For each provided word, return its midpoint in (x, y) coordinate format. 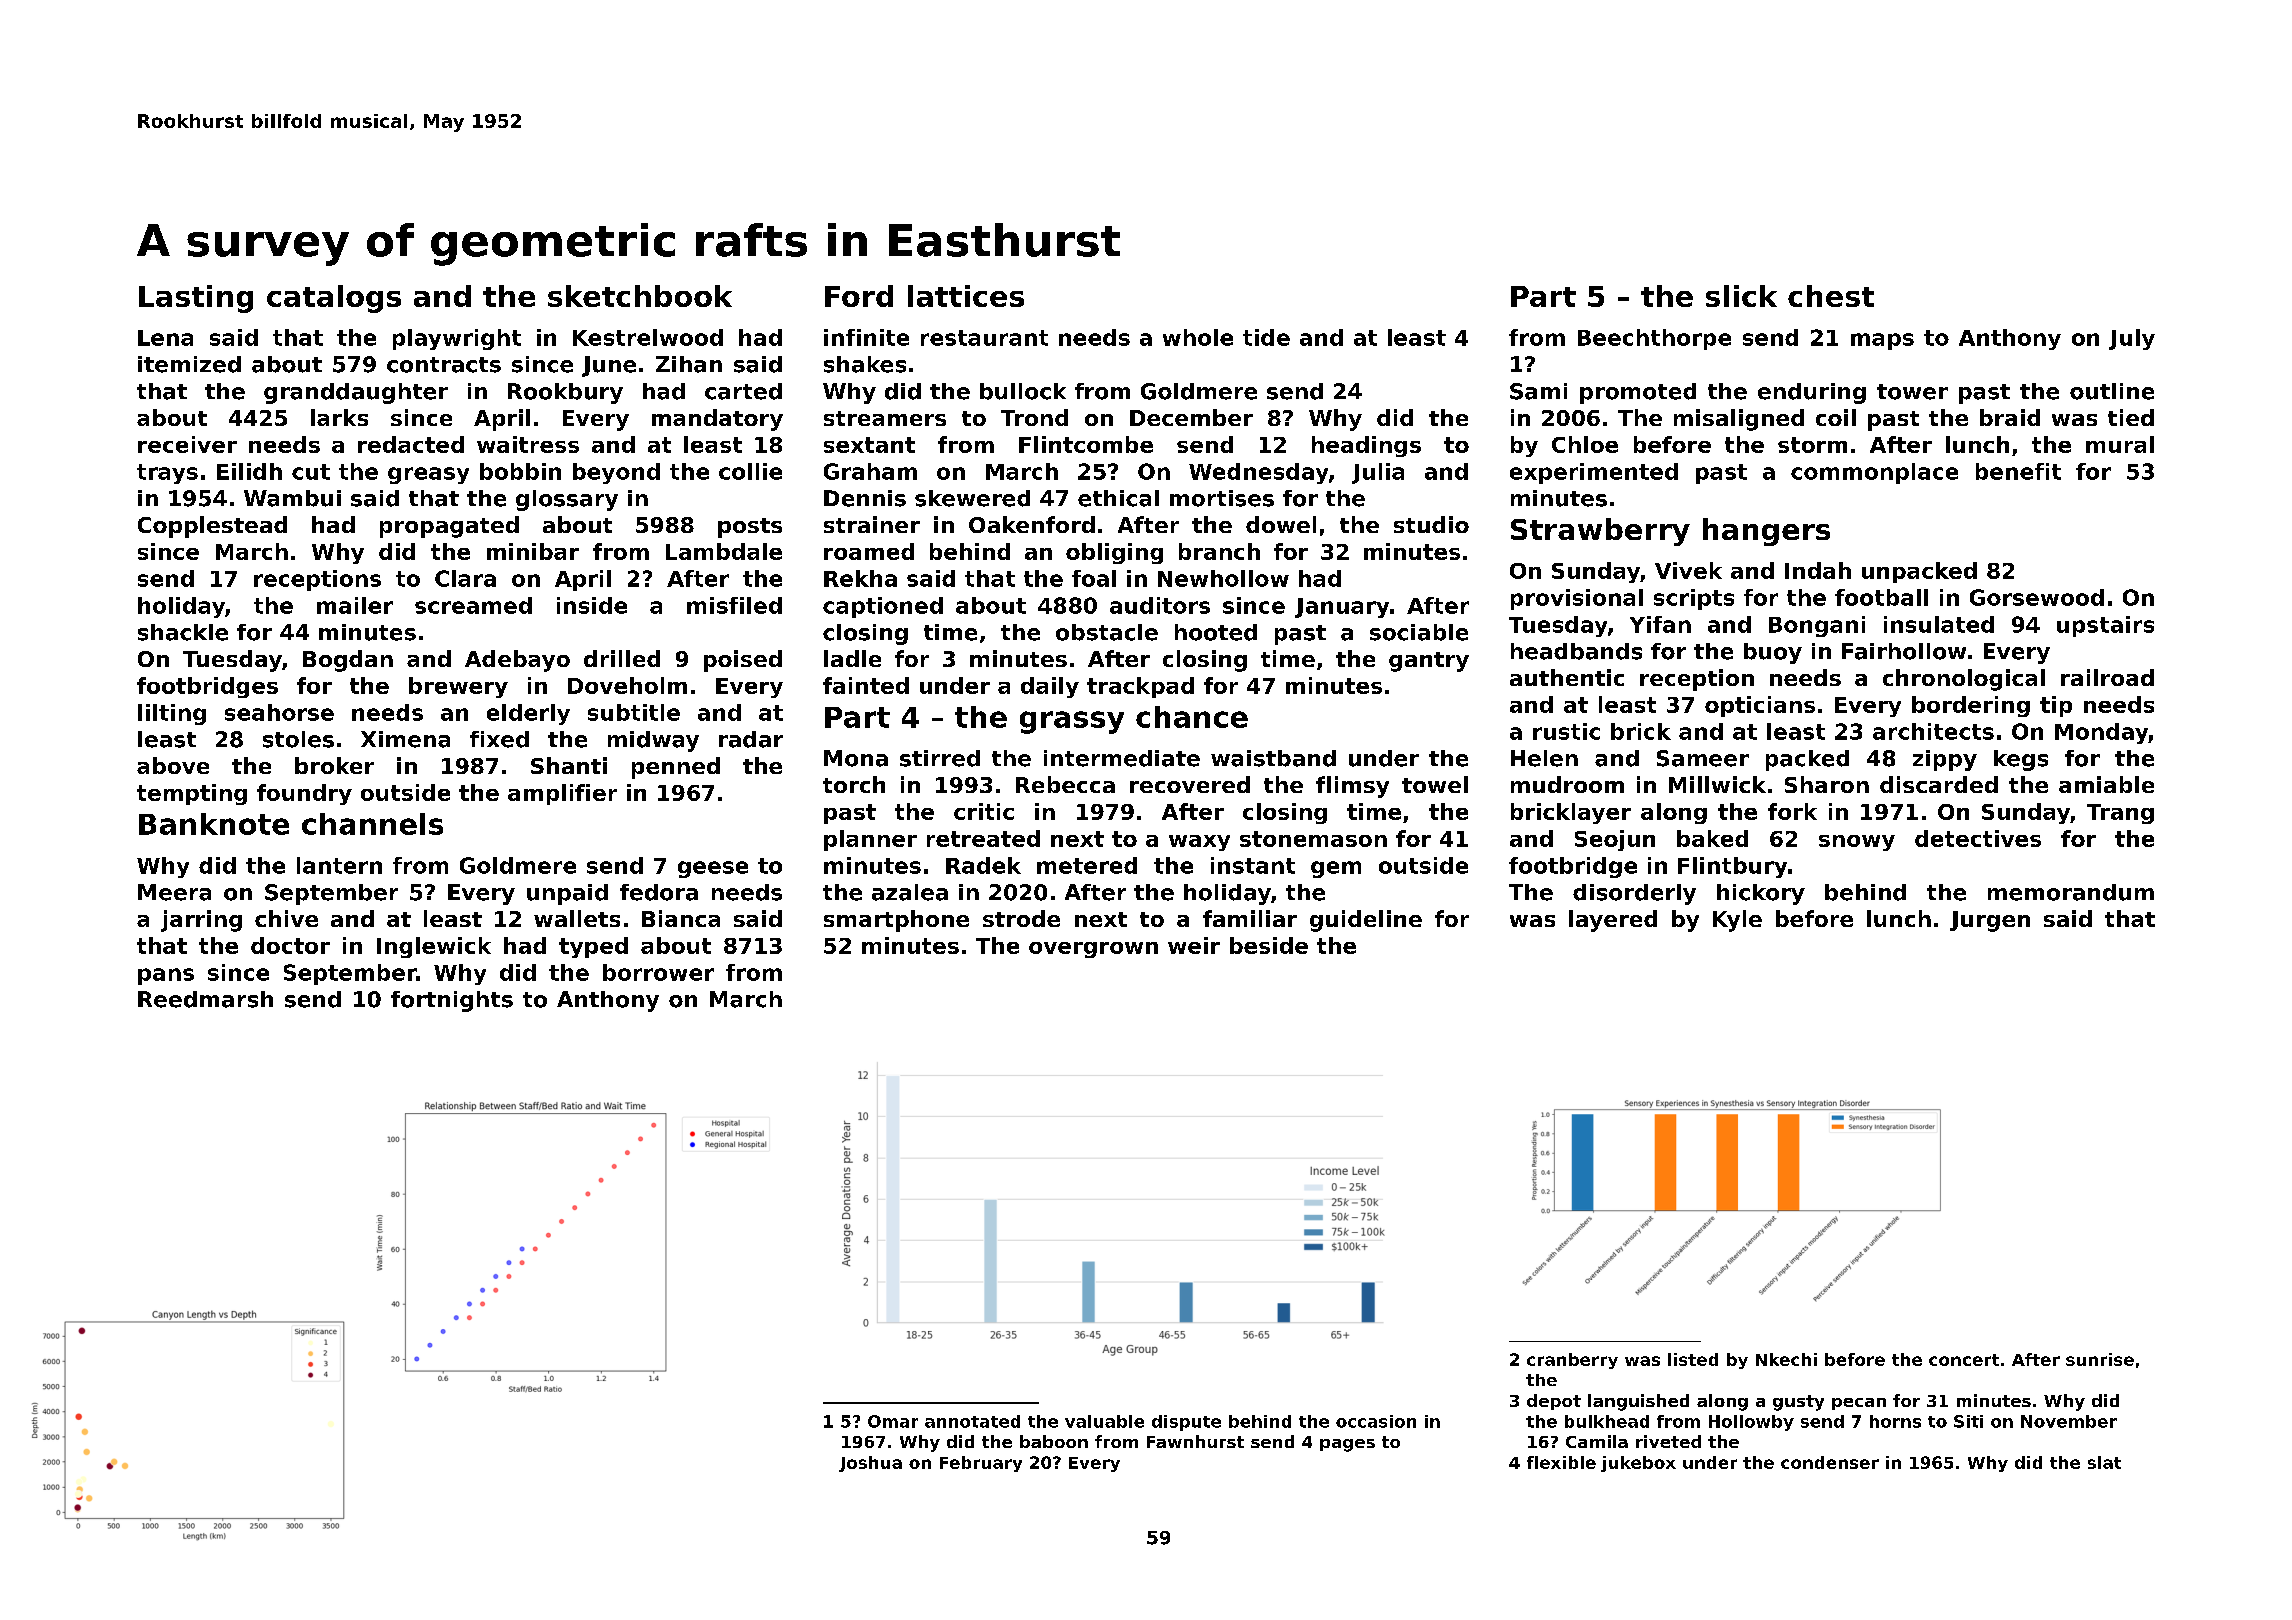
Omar (893, 1421)
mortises (1222, 498)
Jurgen (1990, 921)
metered (1087, 865)
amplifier (562, 794)
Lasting (196, 299)
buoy (1773, 653)
